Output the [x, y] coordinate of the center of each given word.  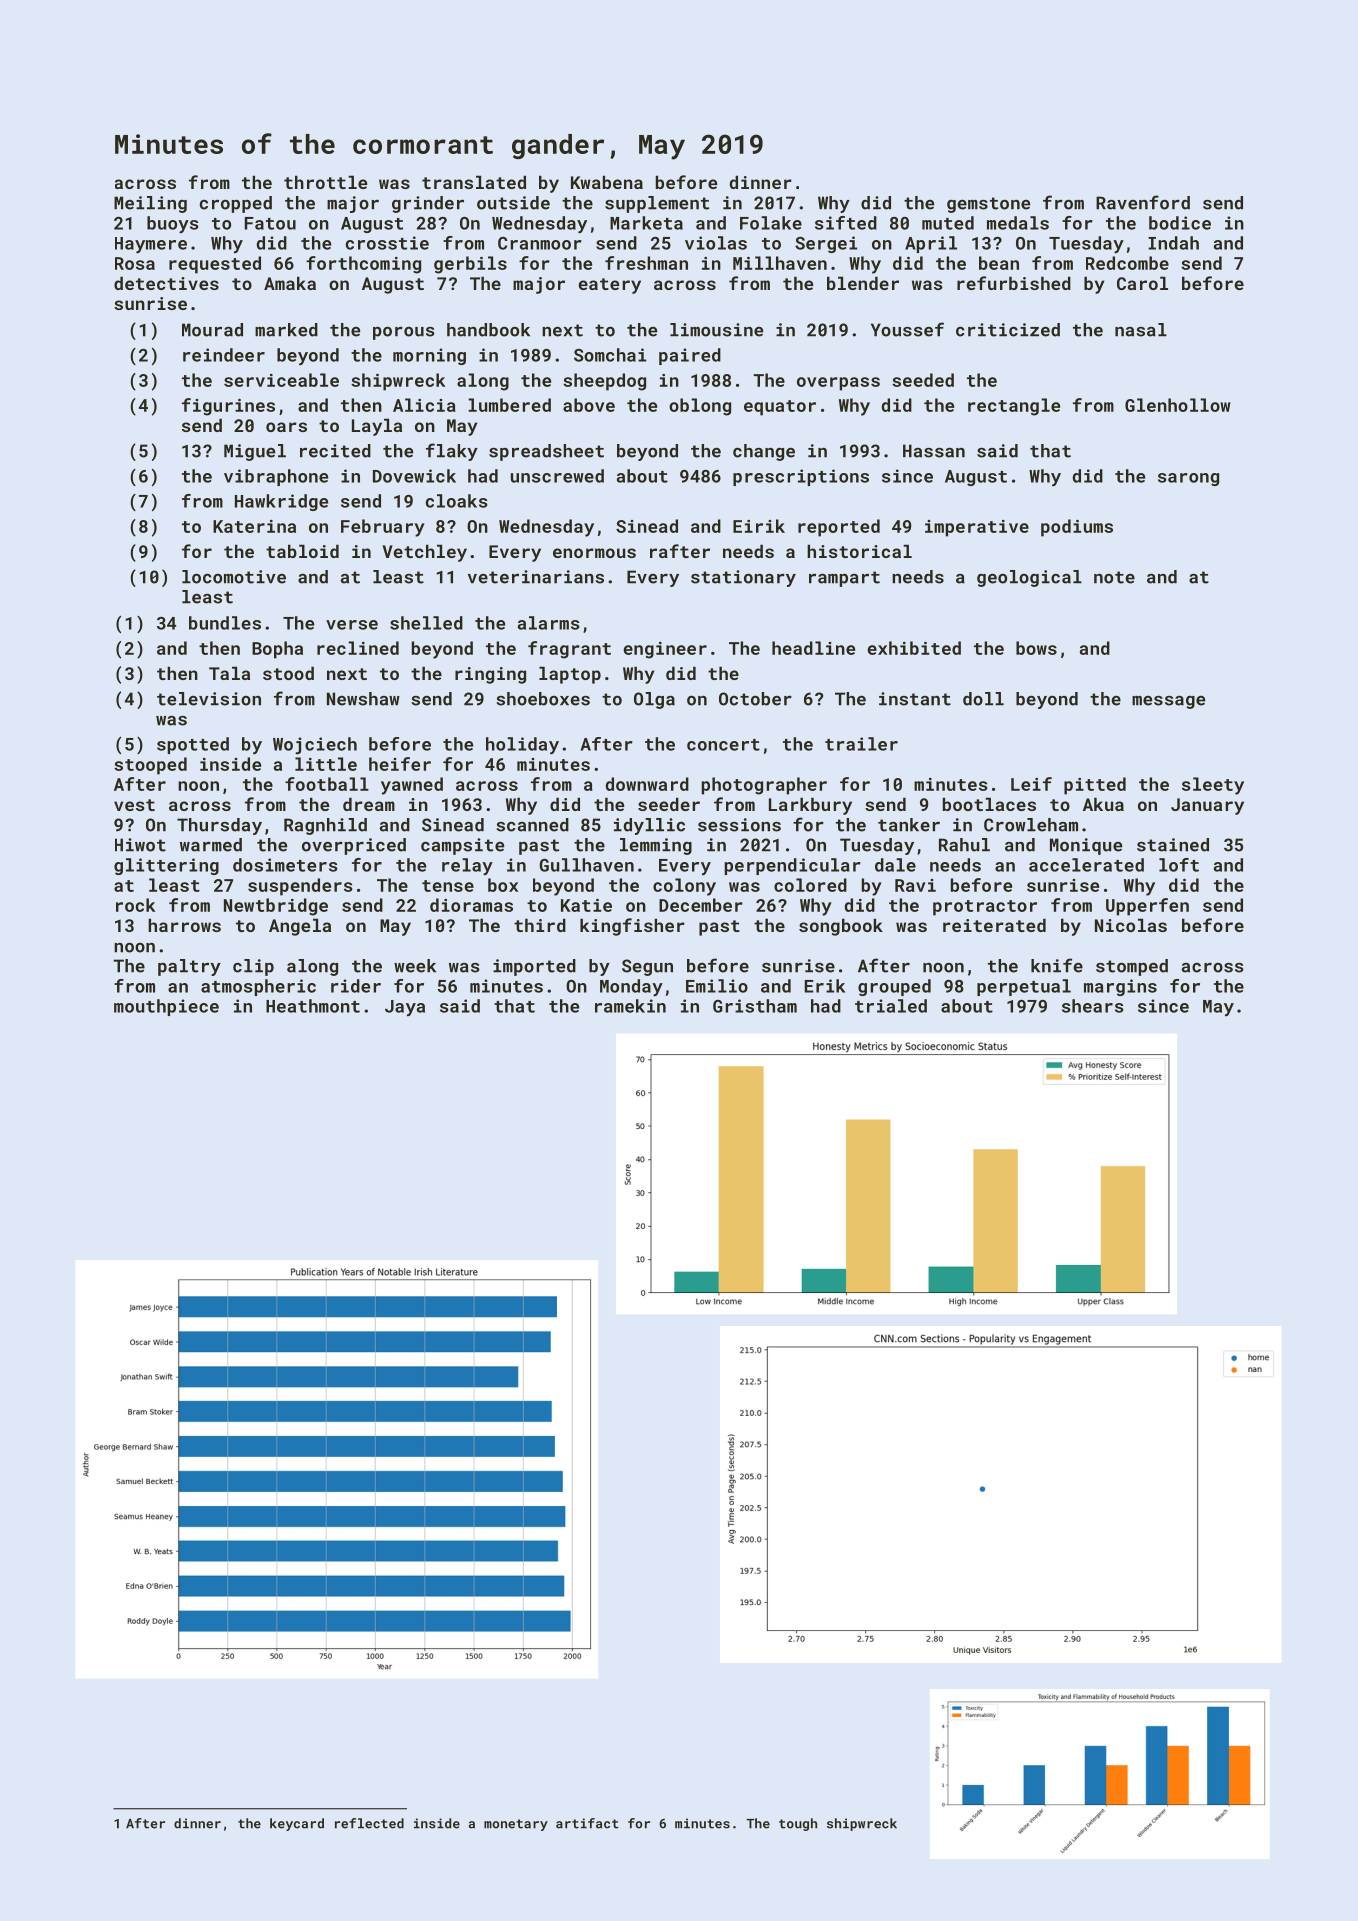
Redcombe [1127, 263]
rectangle [1014, 407]
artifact [587, 1823]
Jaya [405, 1008]
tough [798, 1824]
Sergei [826, 244]
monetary [516, 1825]
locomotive [234, 577]
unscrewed [557, 476]
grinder [428, 204]
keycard [297, 1824]
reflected [369, 1823]
